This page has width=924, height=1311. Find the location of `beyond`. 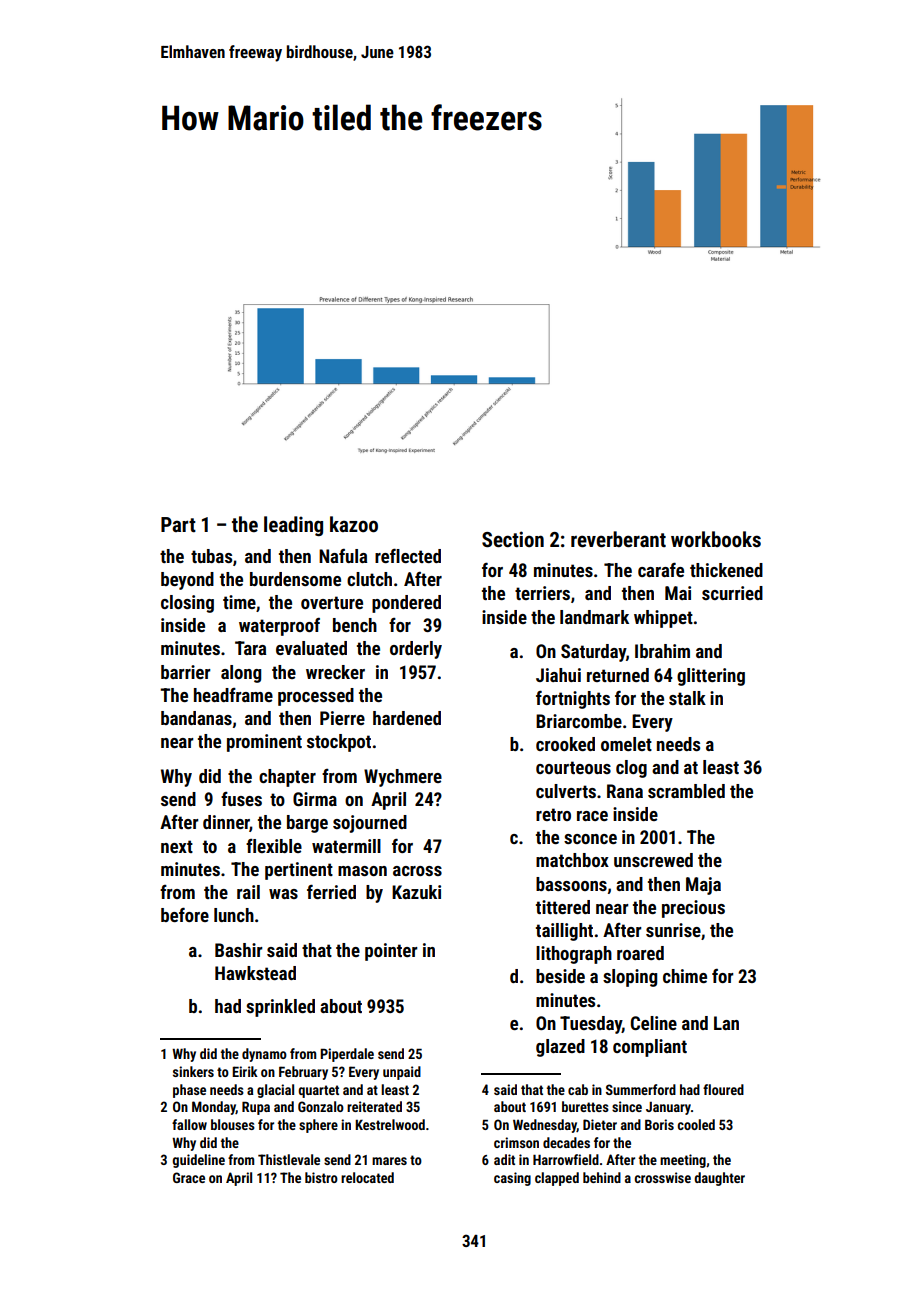

beyond is located at coordinates (187, 581).
